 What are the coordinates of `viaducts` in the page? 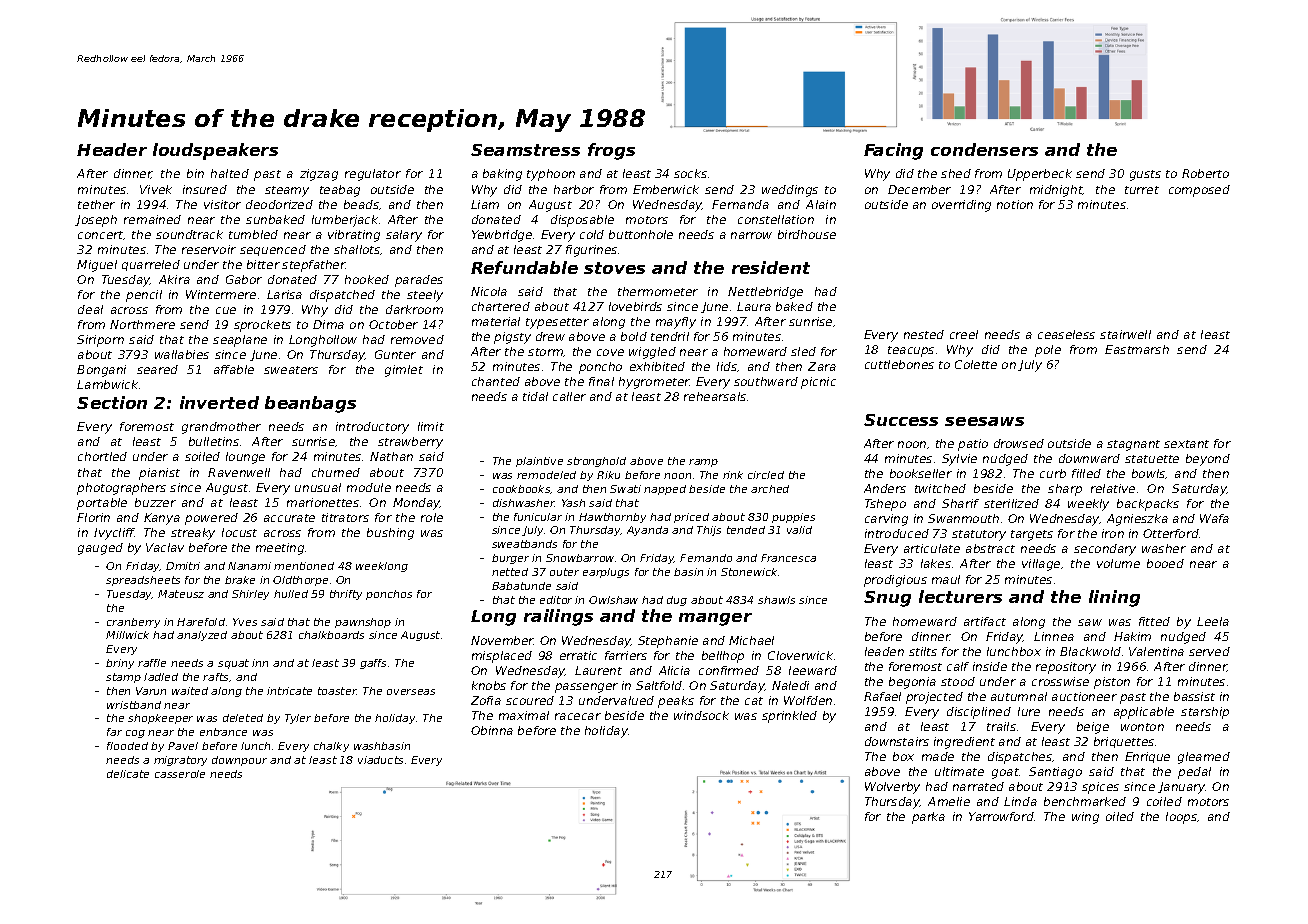 It's located at (380, 760).
